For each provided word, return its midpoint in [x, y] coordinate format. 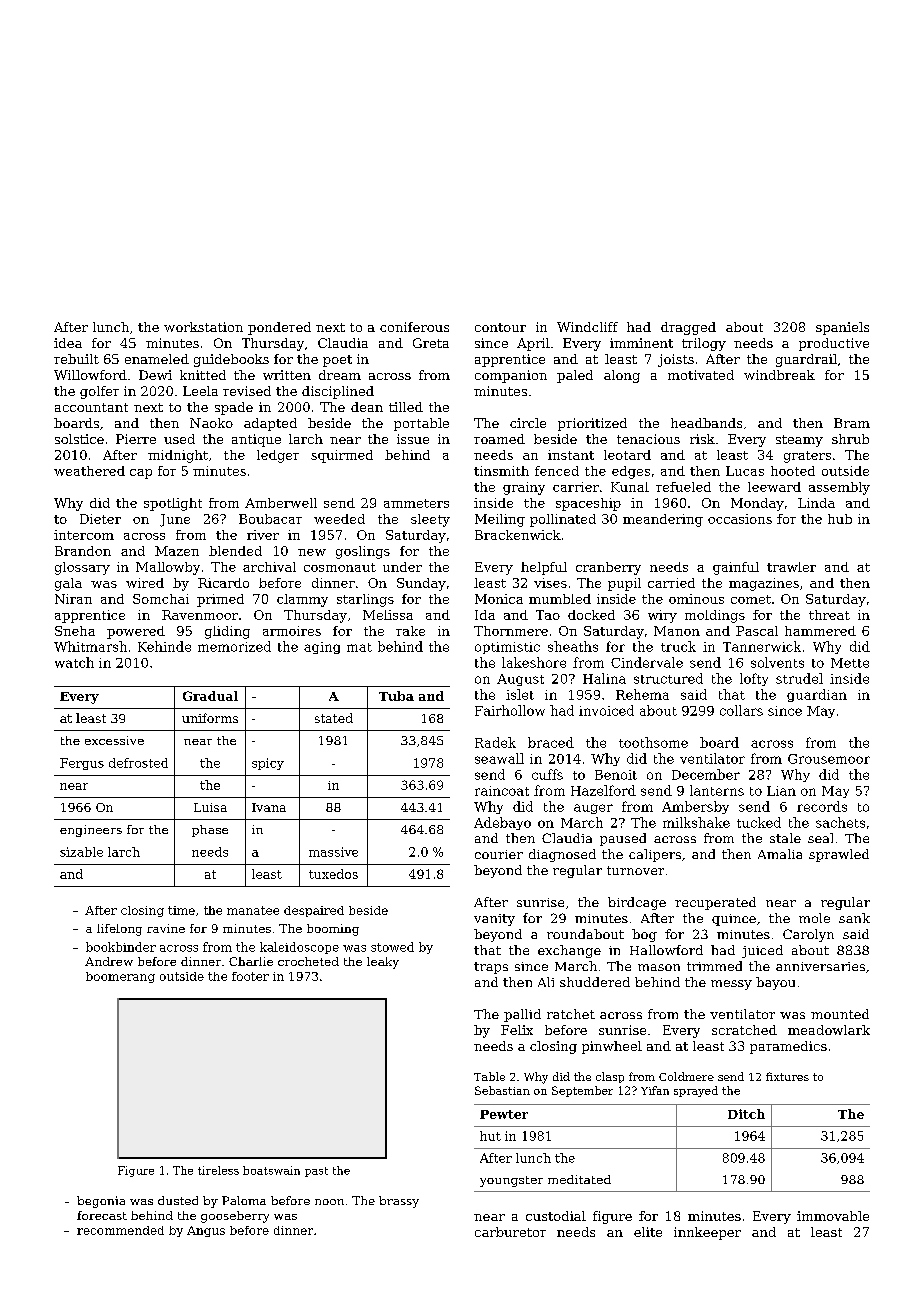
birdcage [637, 903]
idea [68, 343]
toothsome [653, 742]
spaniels [842, 328]
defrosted [138, 763]
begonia [101, 1202]
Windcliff [587, 327]
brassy [399, 1202]
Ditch [746, 1114]
